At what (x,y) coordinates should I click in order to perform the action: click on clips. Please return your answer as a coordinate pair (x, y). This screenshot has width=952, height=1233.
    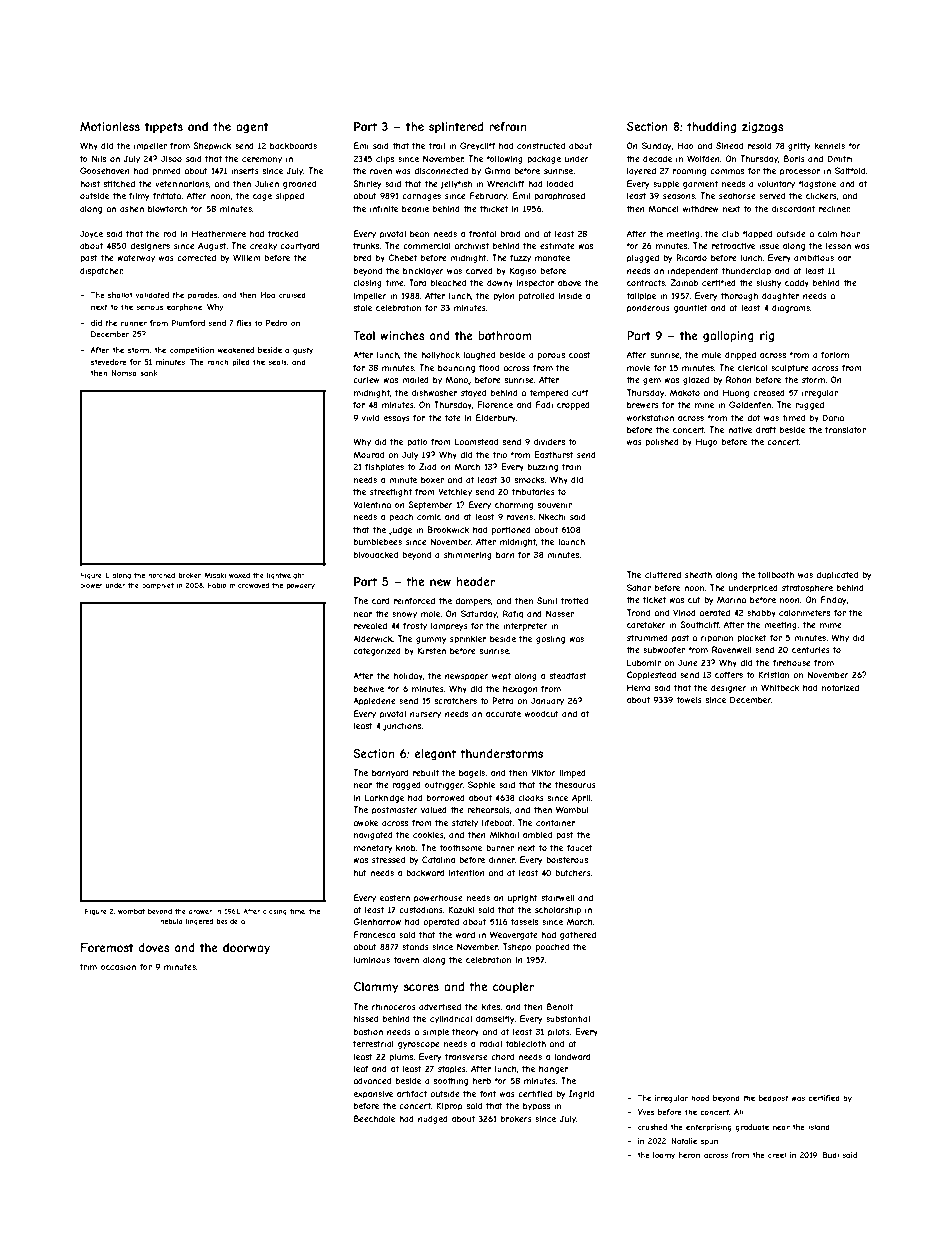
    Looking at the image, I should click on (385, 159).
